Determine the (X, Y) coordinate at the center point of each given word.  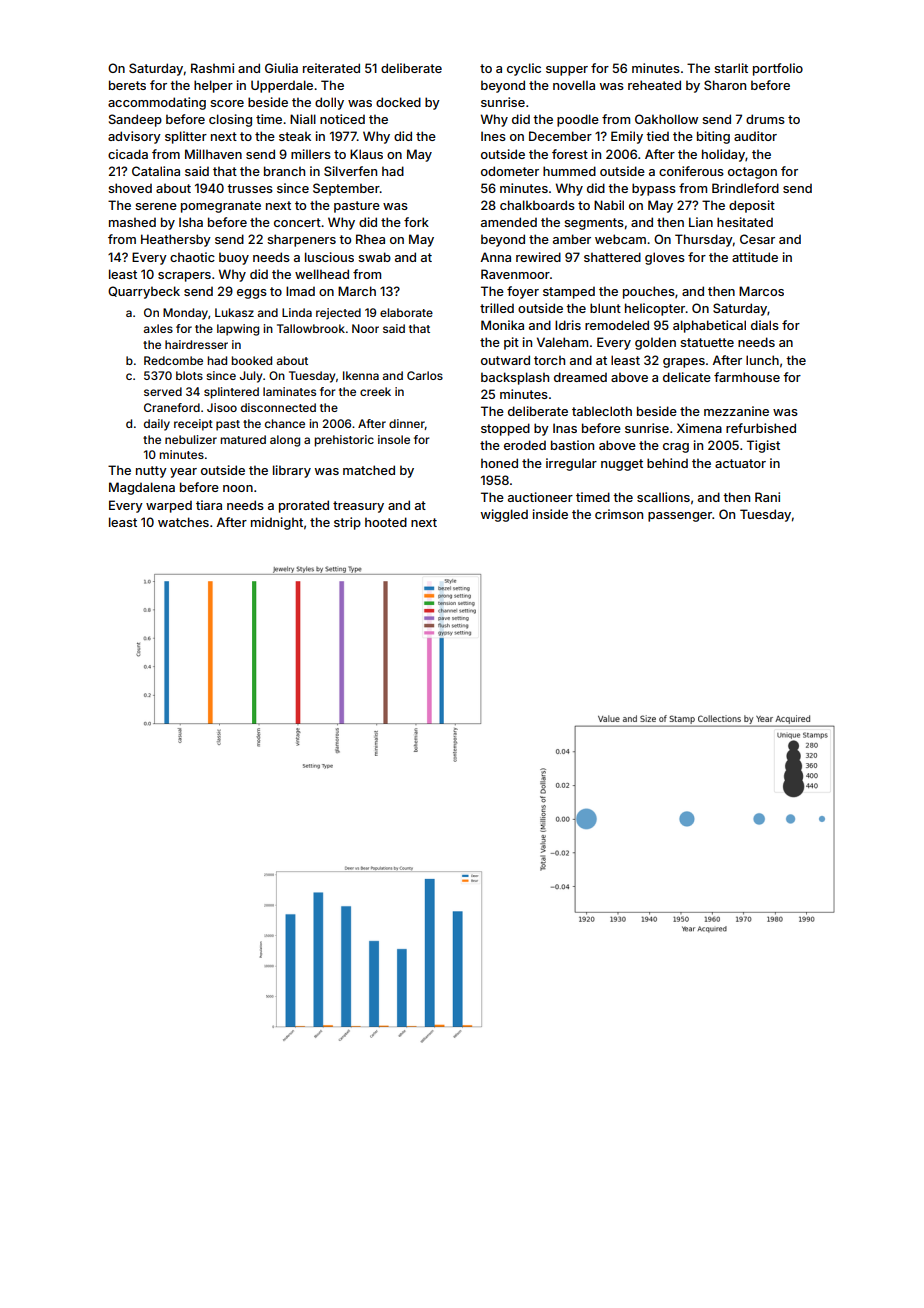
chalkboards (537, 205)
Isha (191, 222)
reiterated (331, 68)
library (292, 471)
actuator (740, 463)
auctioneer (540, 497)
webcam (620, 239)
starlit (731, 68)
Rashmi (212, 68)
